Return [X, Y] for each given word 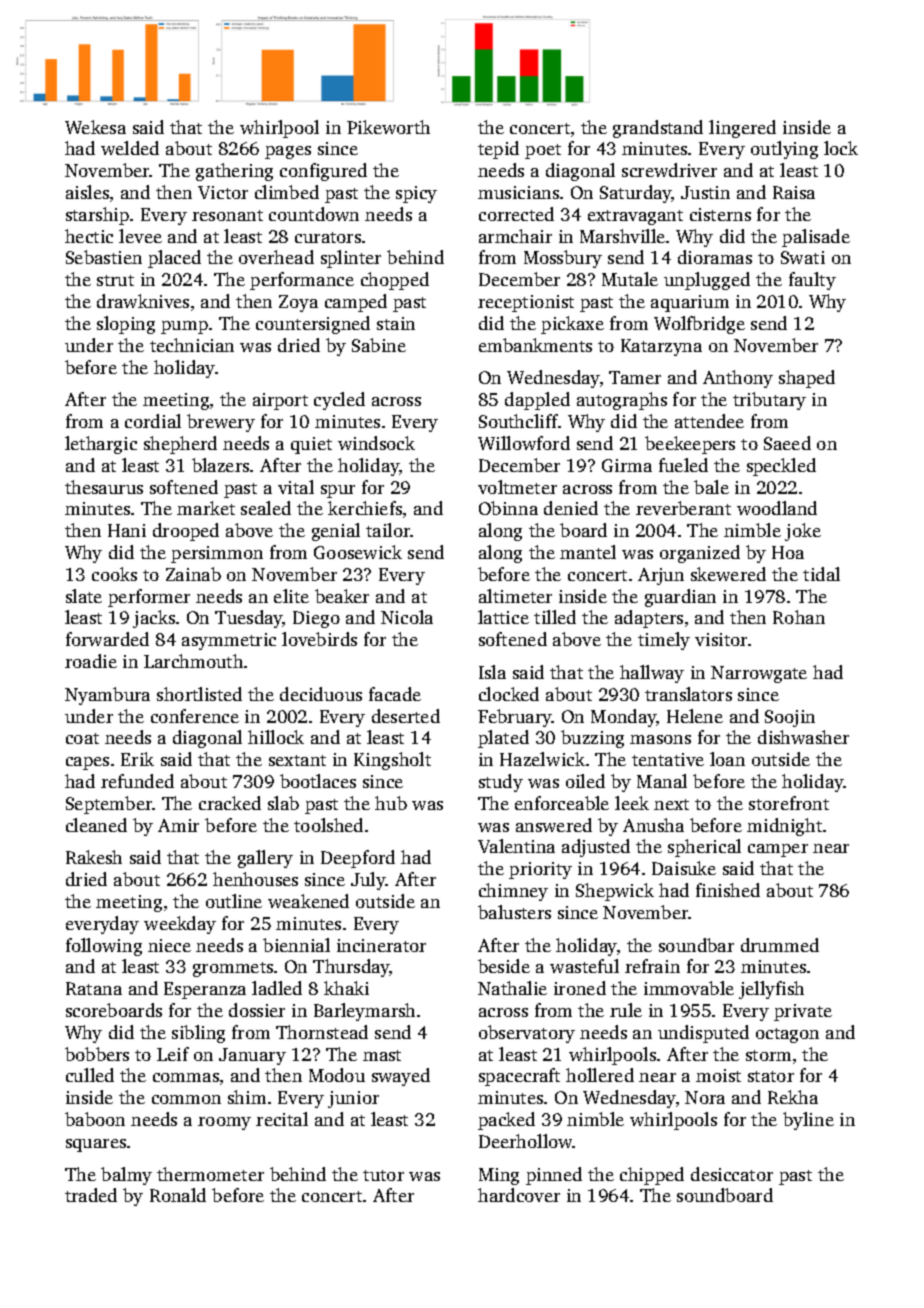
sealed [266, 508]
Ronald [178, 1195]
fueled [683, 465]
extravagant [635, 217]
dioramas [715, 257]
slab [283, 803]
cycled [339, 401]
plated [503, 739]
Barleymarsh [364, 1012]
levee [140, 236]
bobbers [97, 1054]
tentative [668, 759]
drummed [780, 945]
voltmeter [517, 487]
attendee [709, 421]
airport [280, 401]
